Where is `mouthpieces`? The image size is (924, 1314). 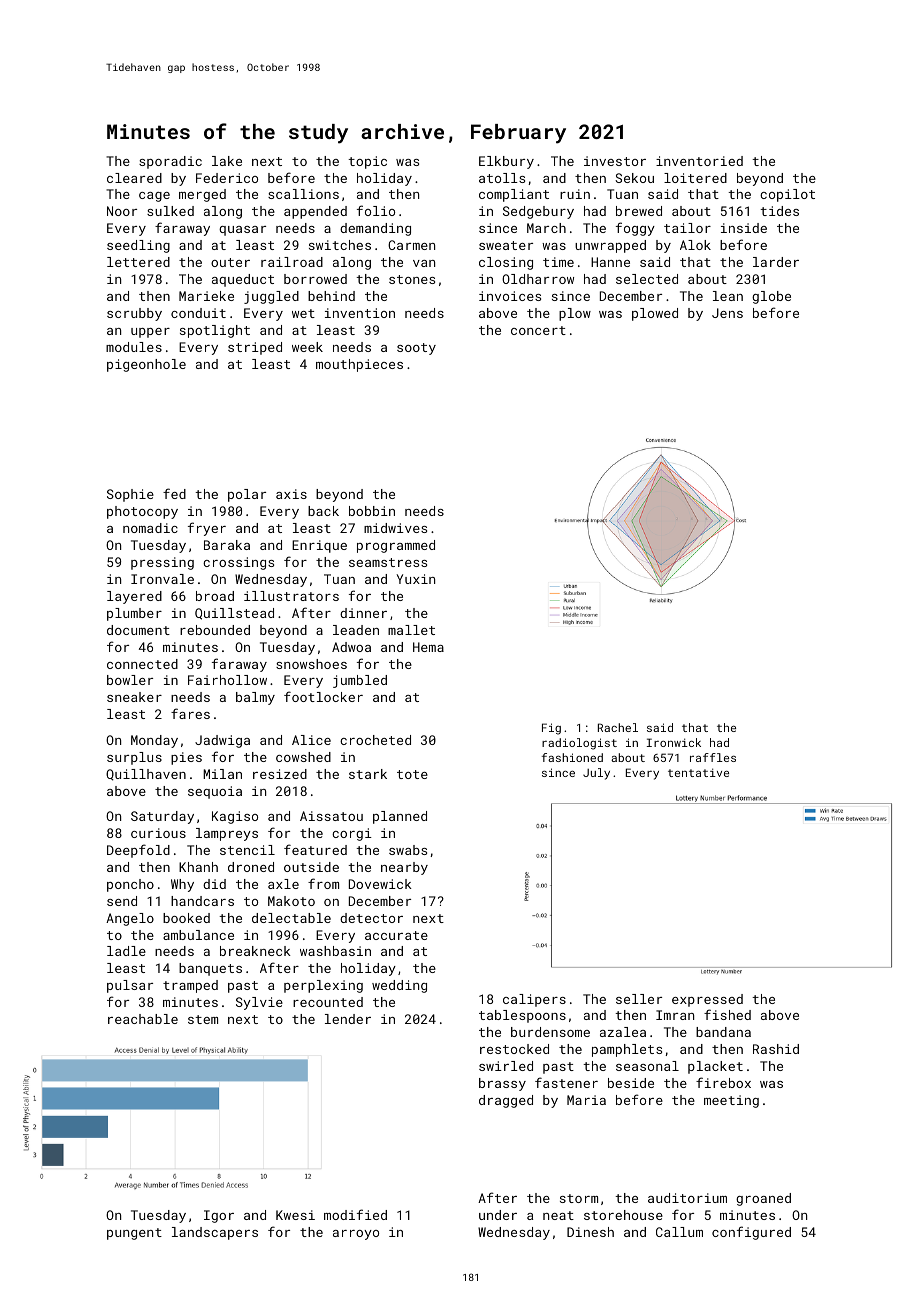
mouthpieces is located at coordinates (359, 365).
